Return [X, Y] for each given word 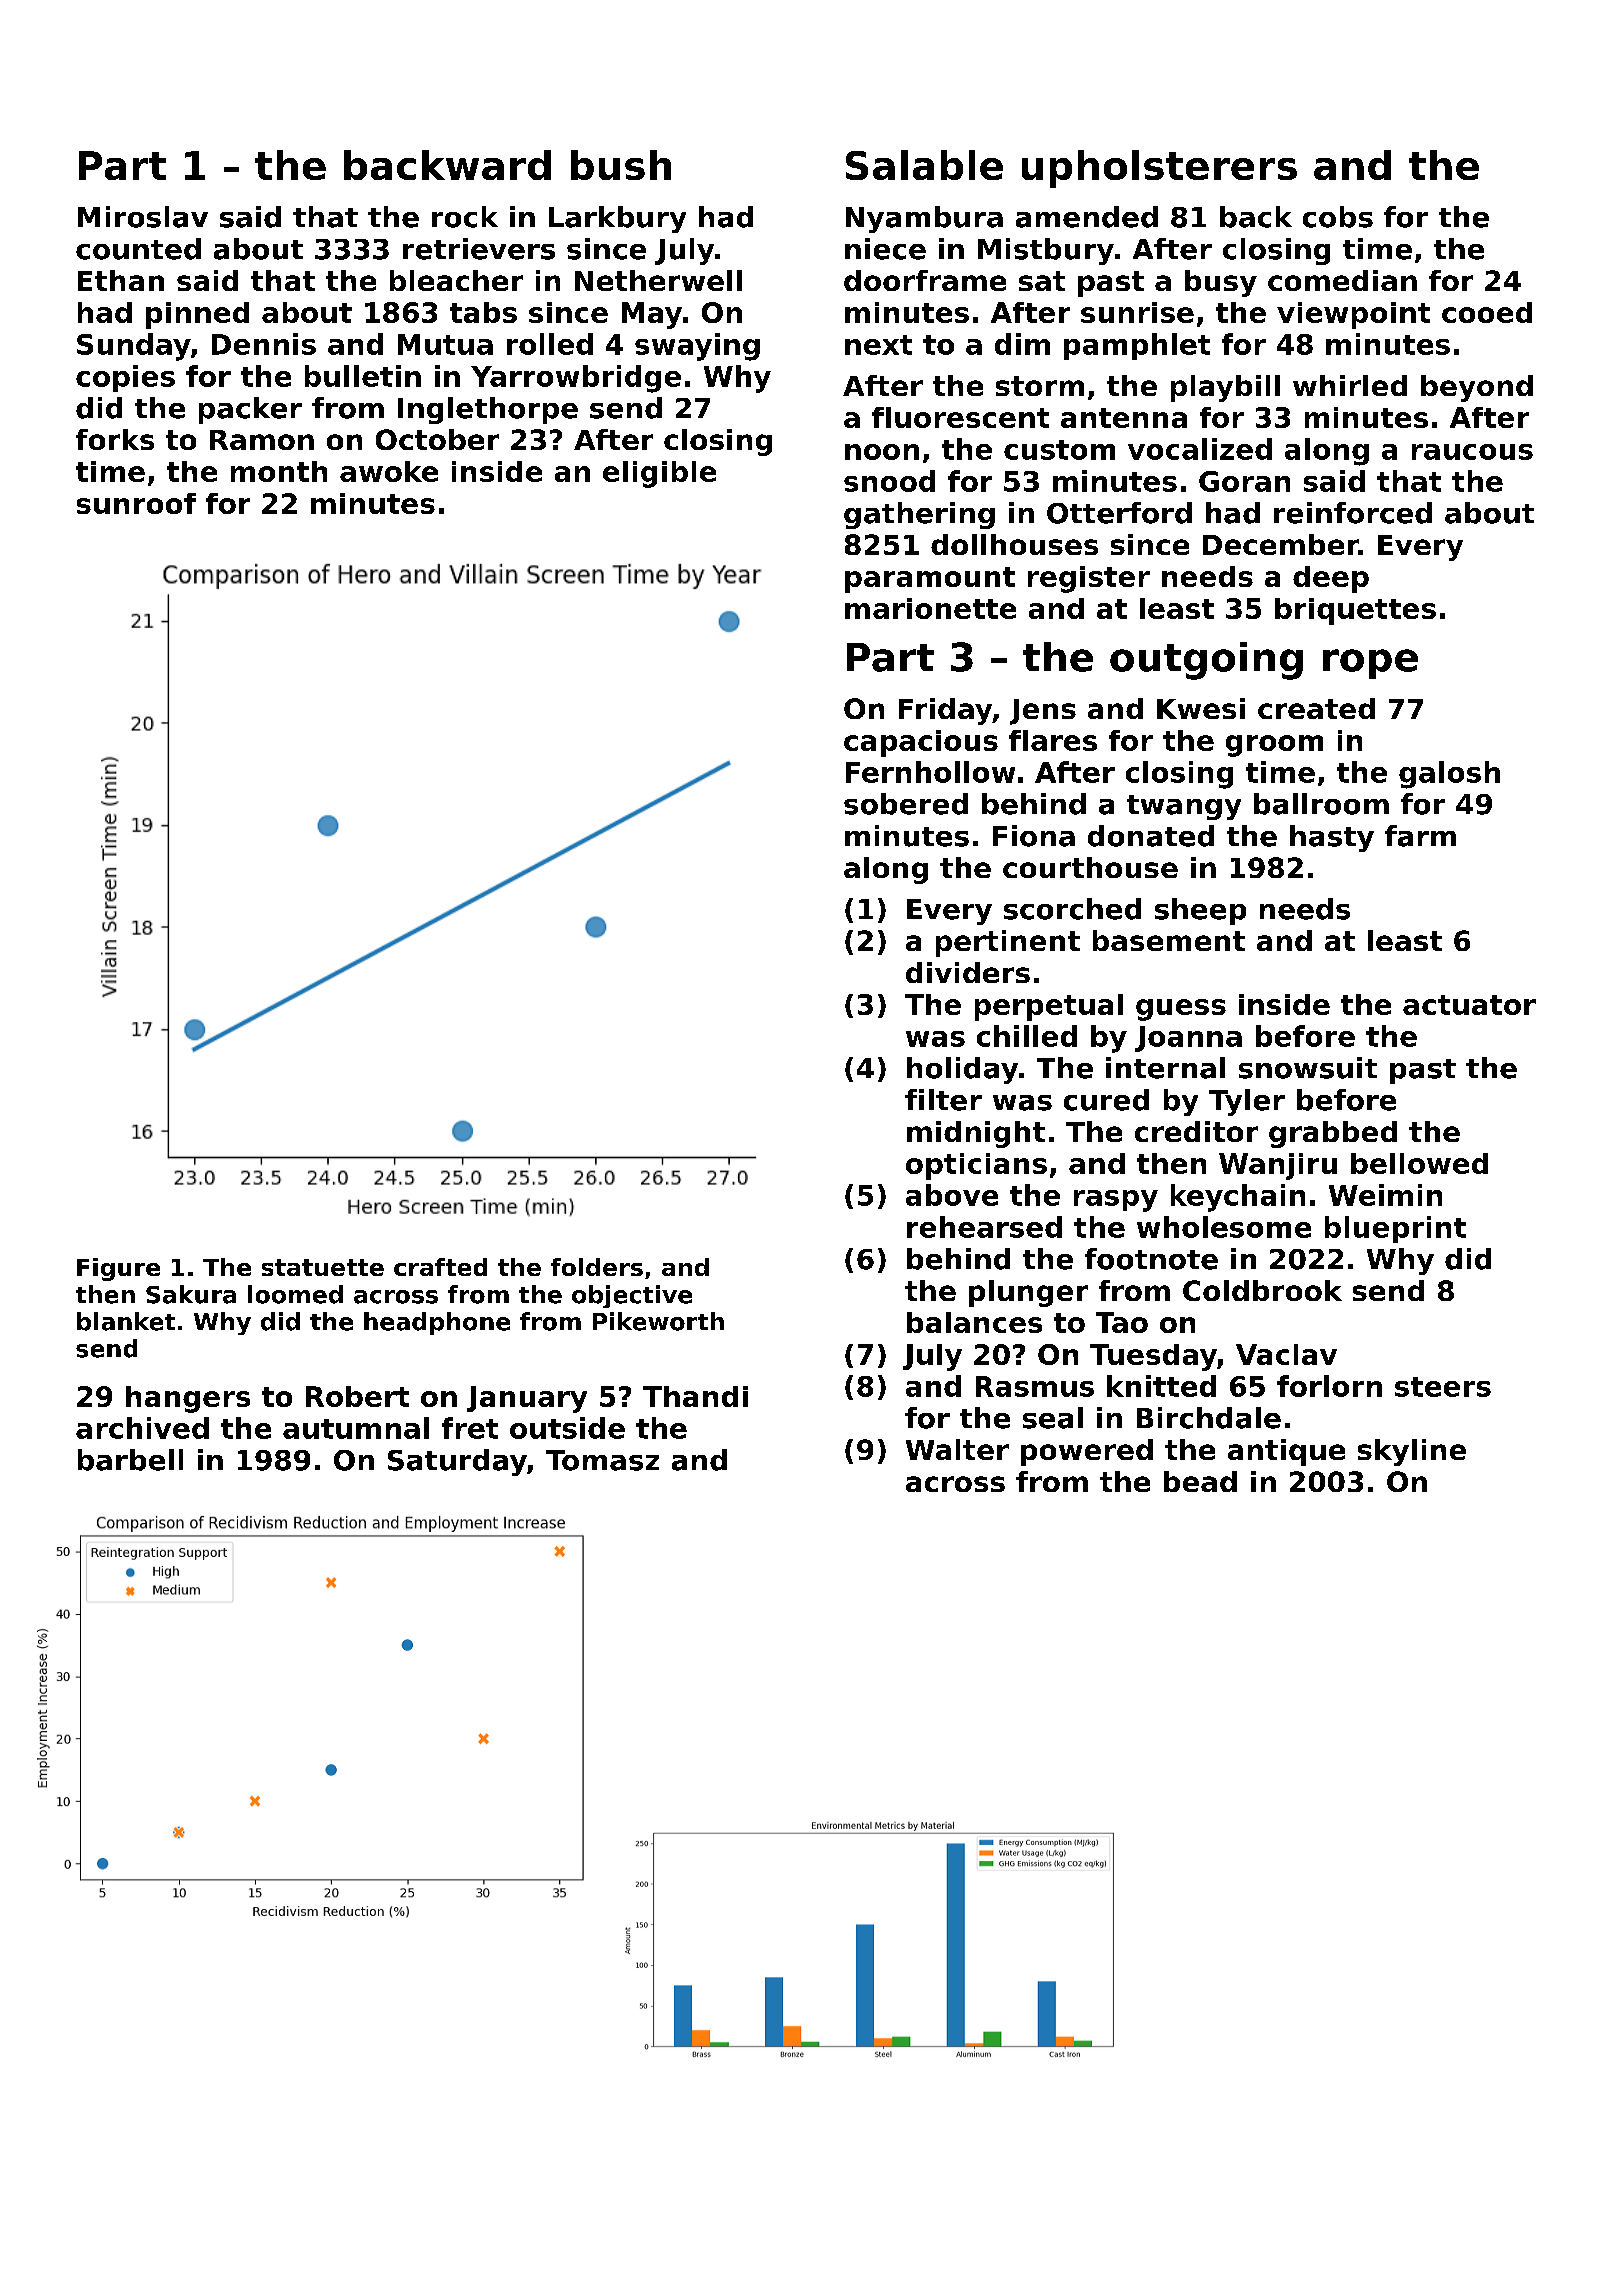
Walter [957, 1449]
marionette [930, 608]
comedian [1342, 280]
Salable [924, 165]
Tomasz [602, 1460]
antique [1286, 1452]
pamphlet [1137, 346]
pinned [197, 315]
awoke [389, 471]
